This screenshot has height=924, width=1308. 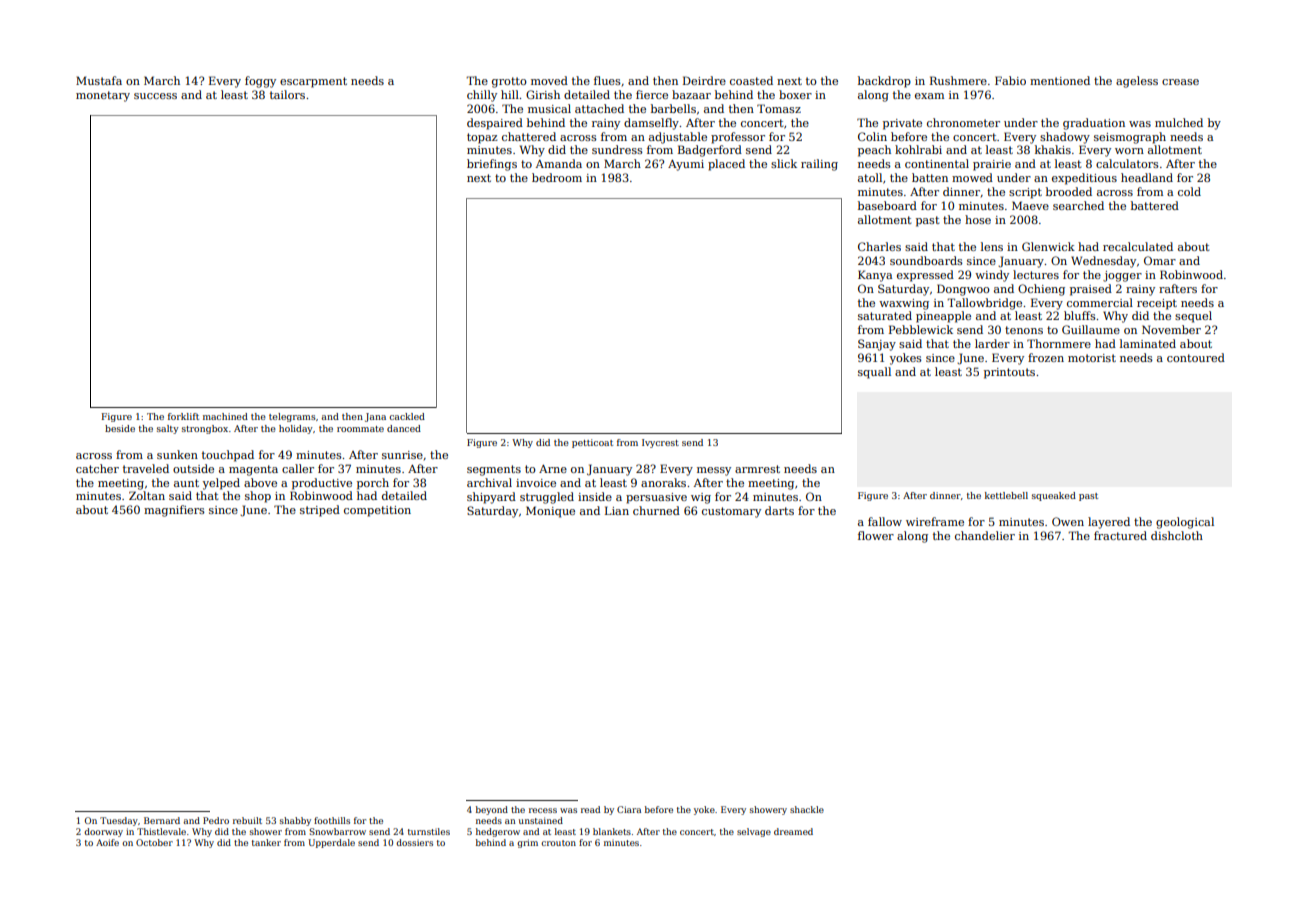 I want to click on Ciara, so click(x=629, y=809).
